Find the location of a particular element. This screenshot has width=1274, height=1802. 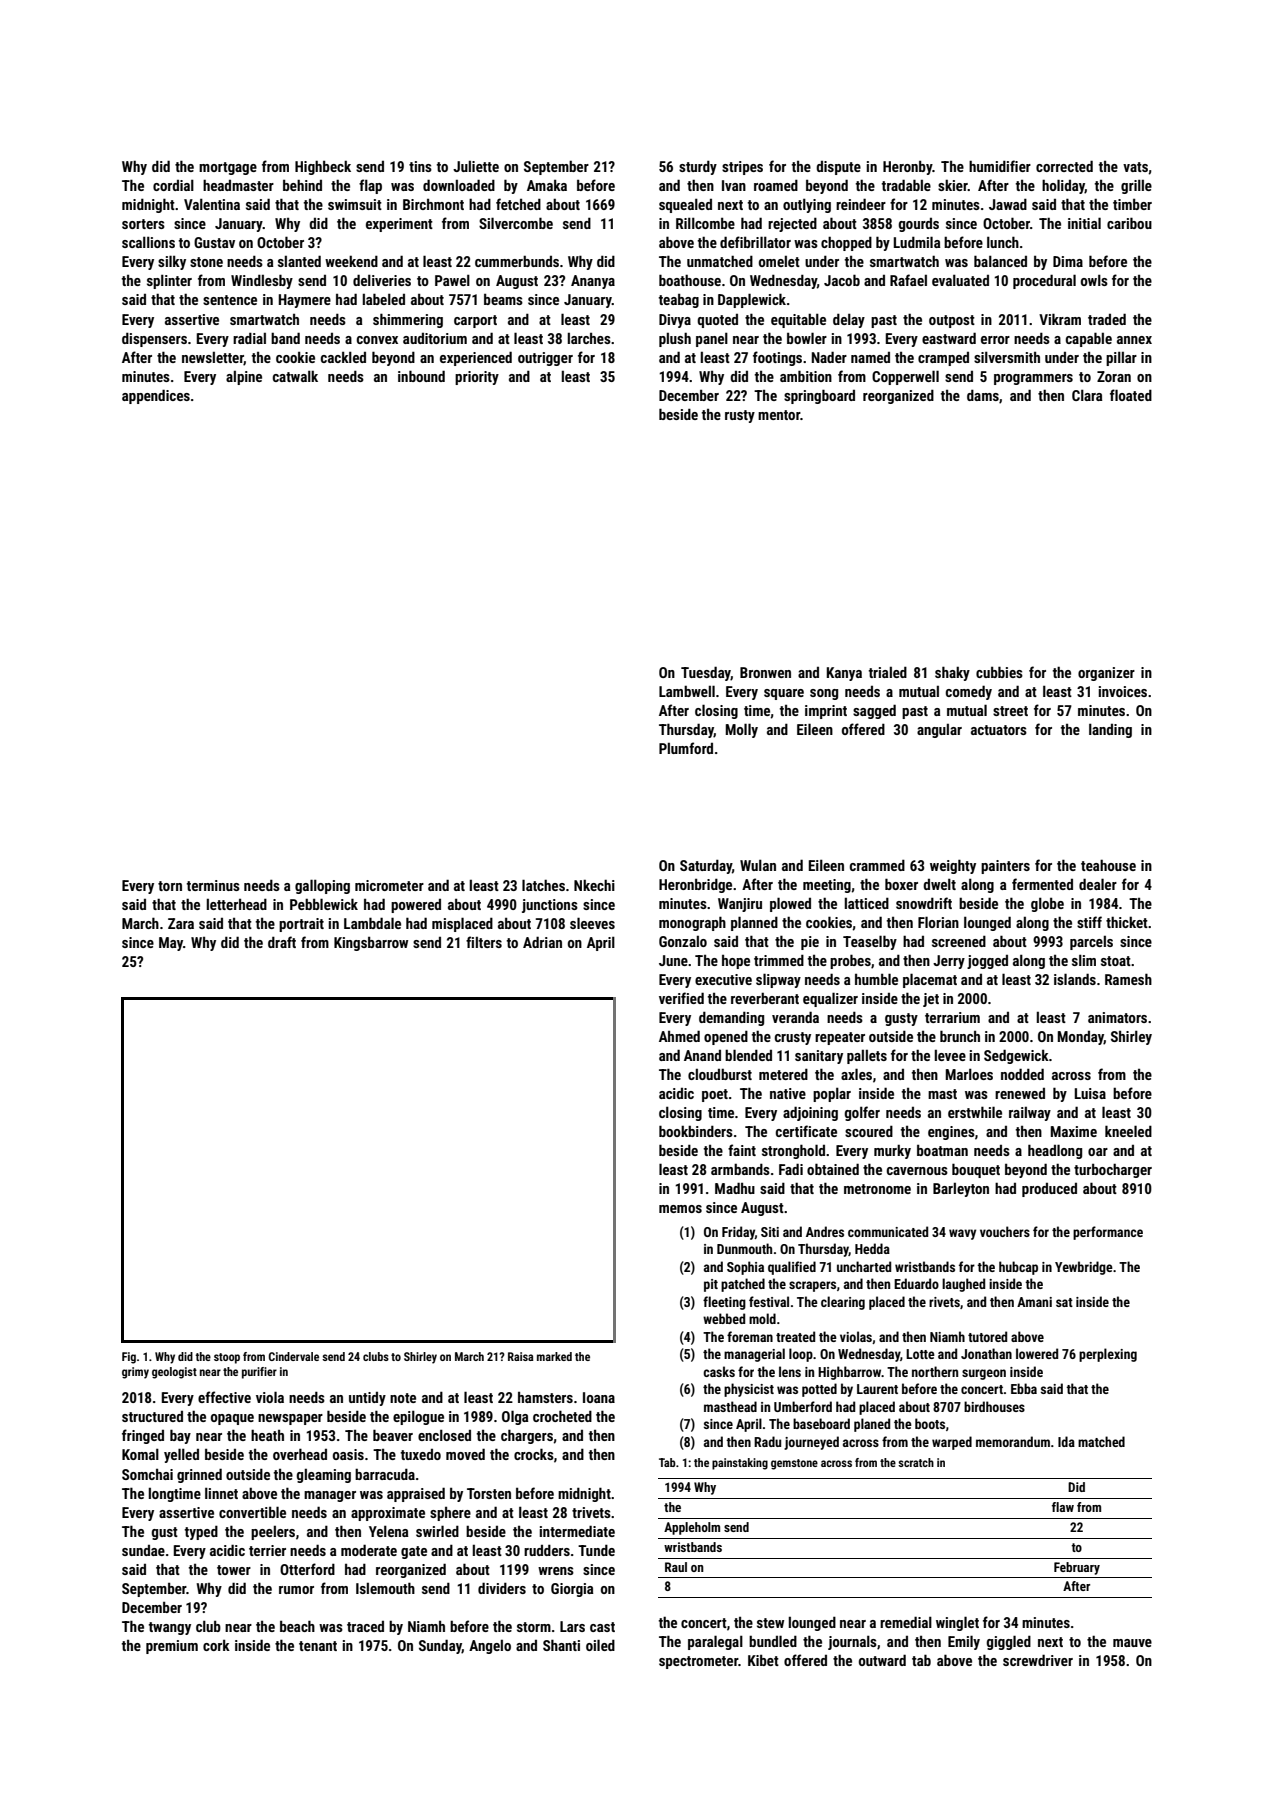

micrometer is located at coordinates (389, 885).
